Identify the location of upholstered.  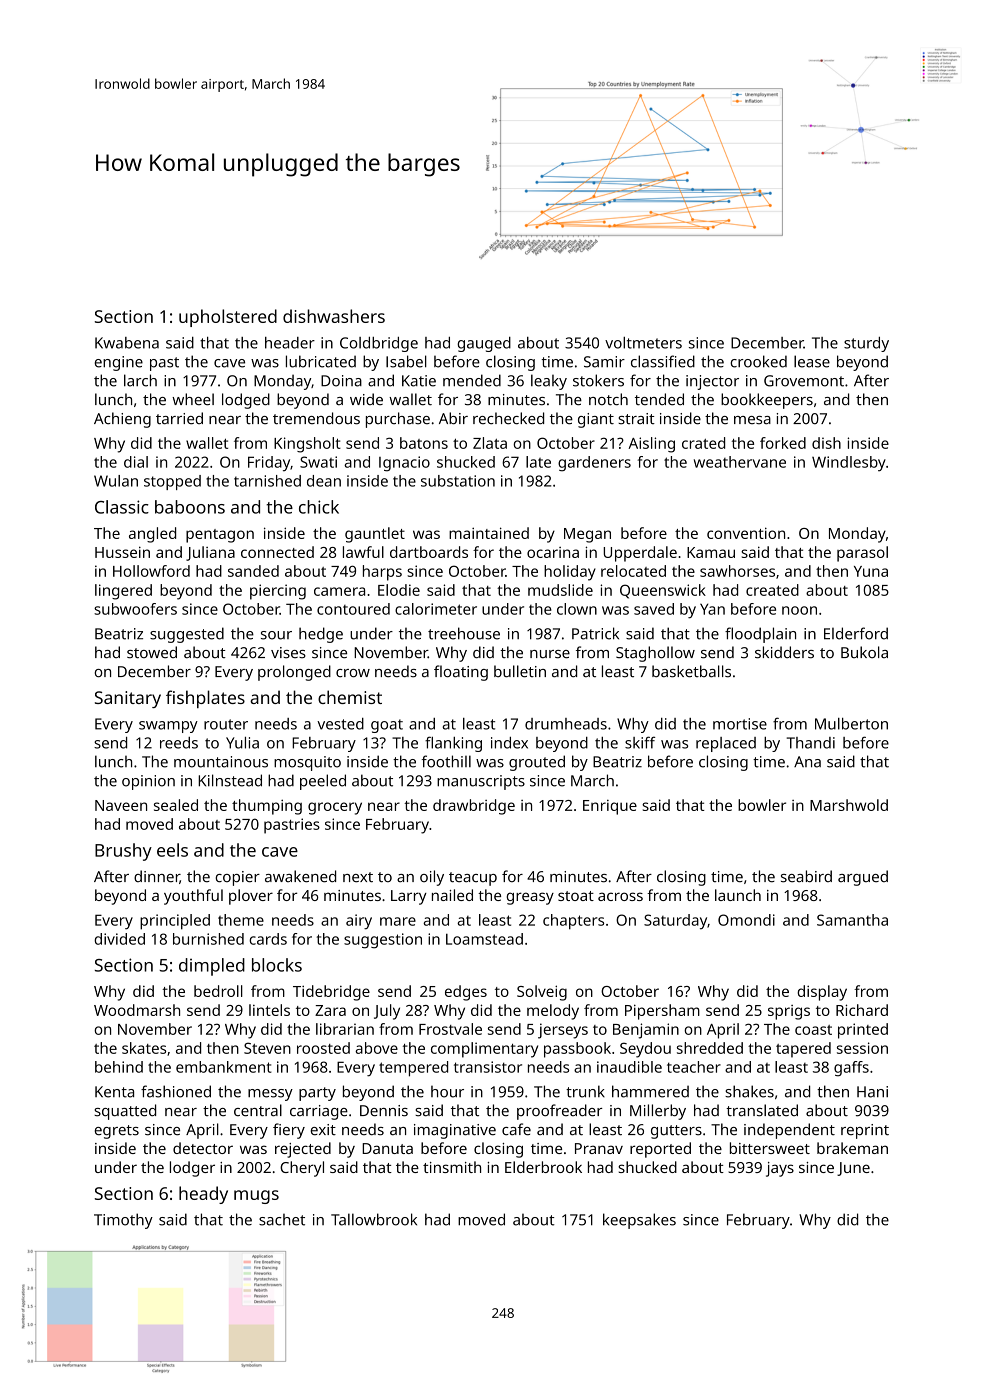
(228, 318).
